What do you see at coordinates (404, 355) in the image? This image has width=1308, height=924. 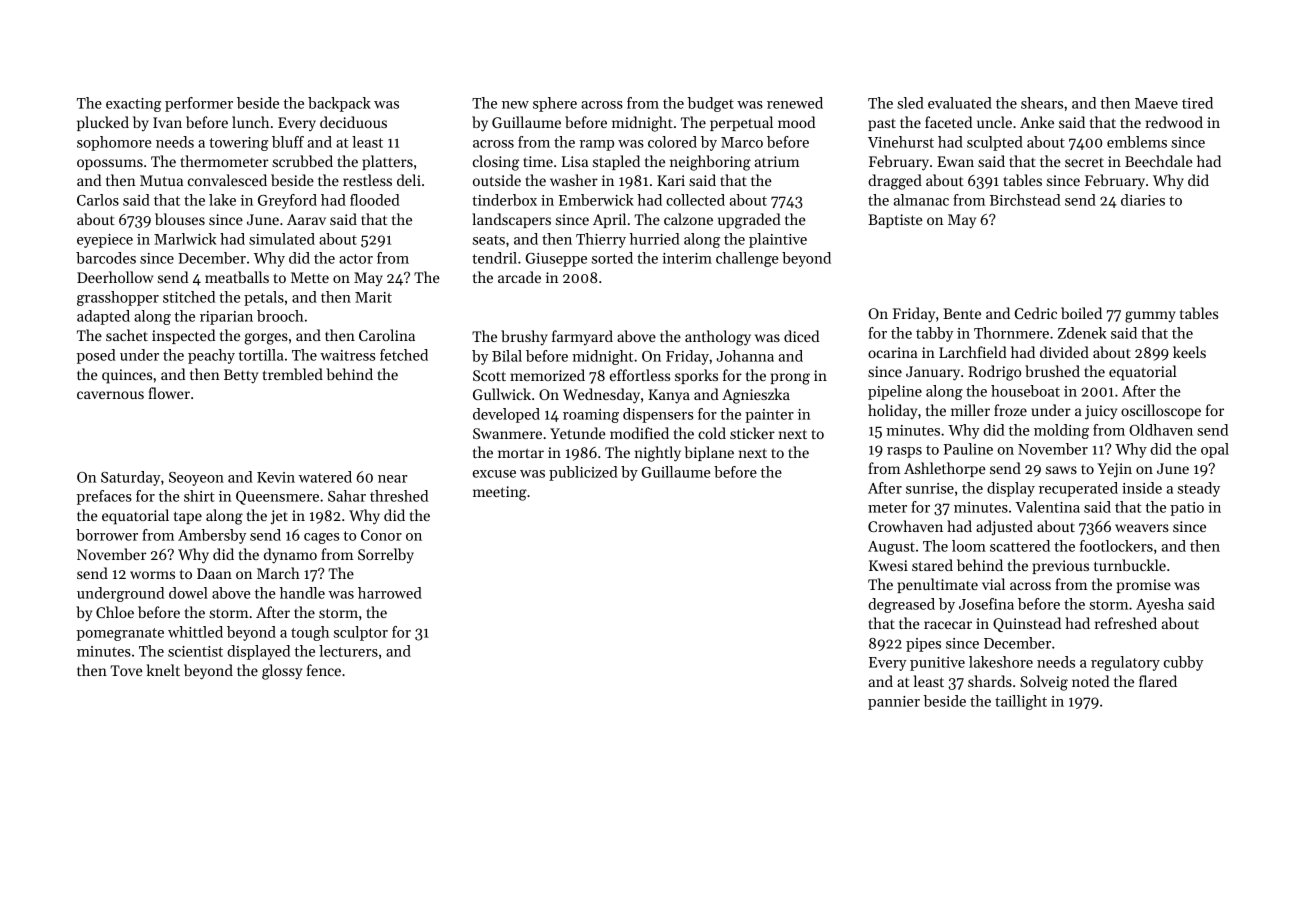 I see `fetched` at bounding box center [404, 355].
